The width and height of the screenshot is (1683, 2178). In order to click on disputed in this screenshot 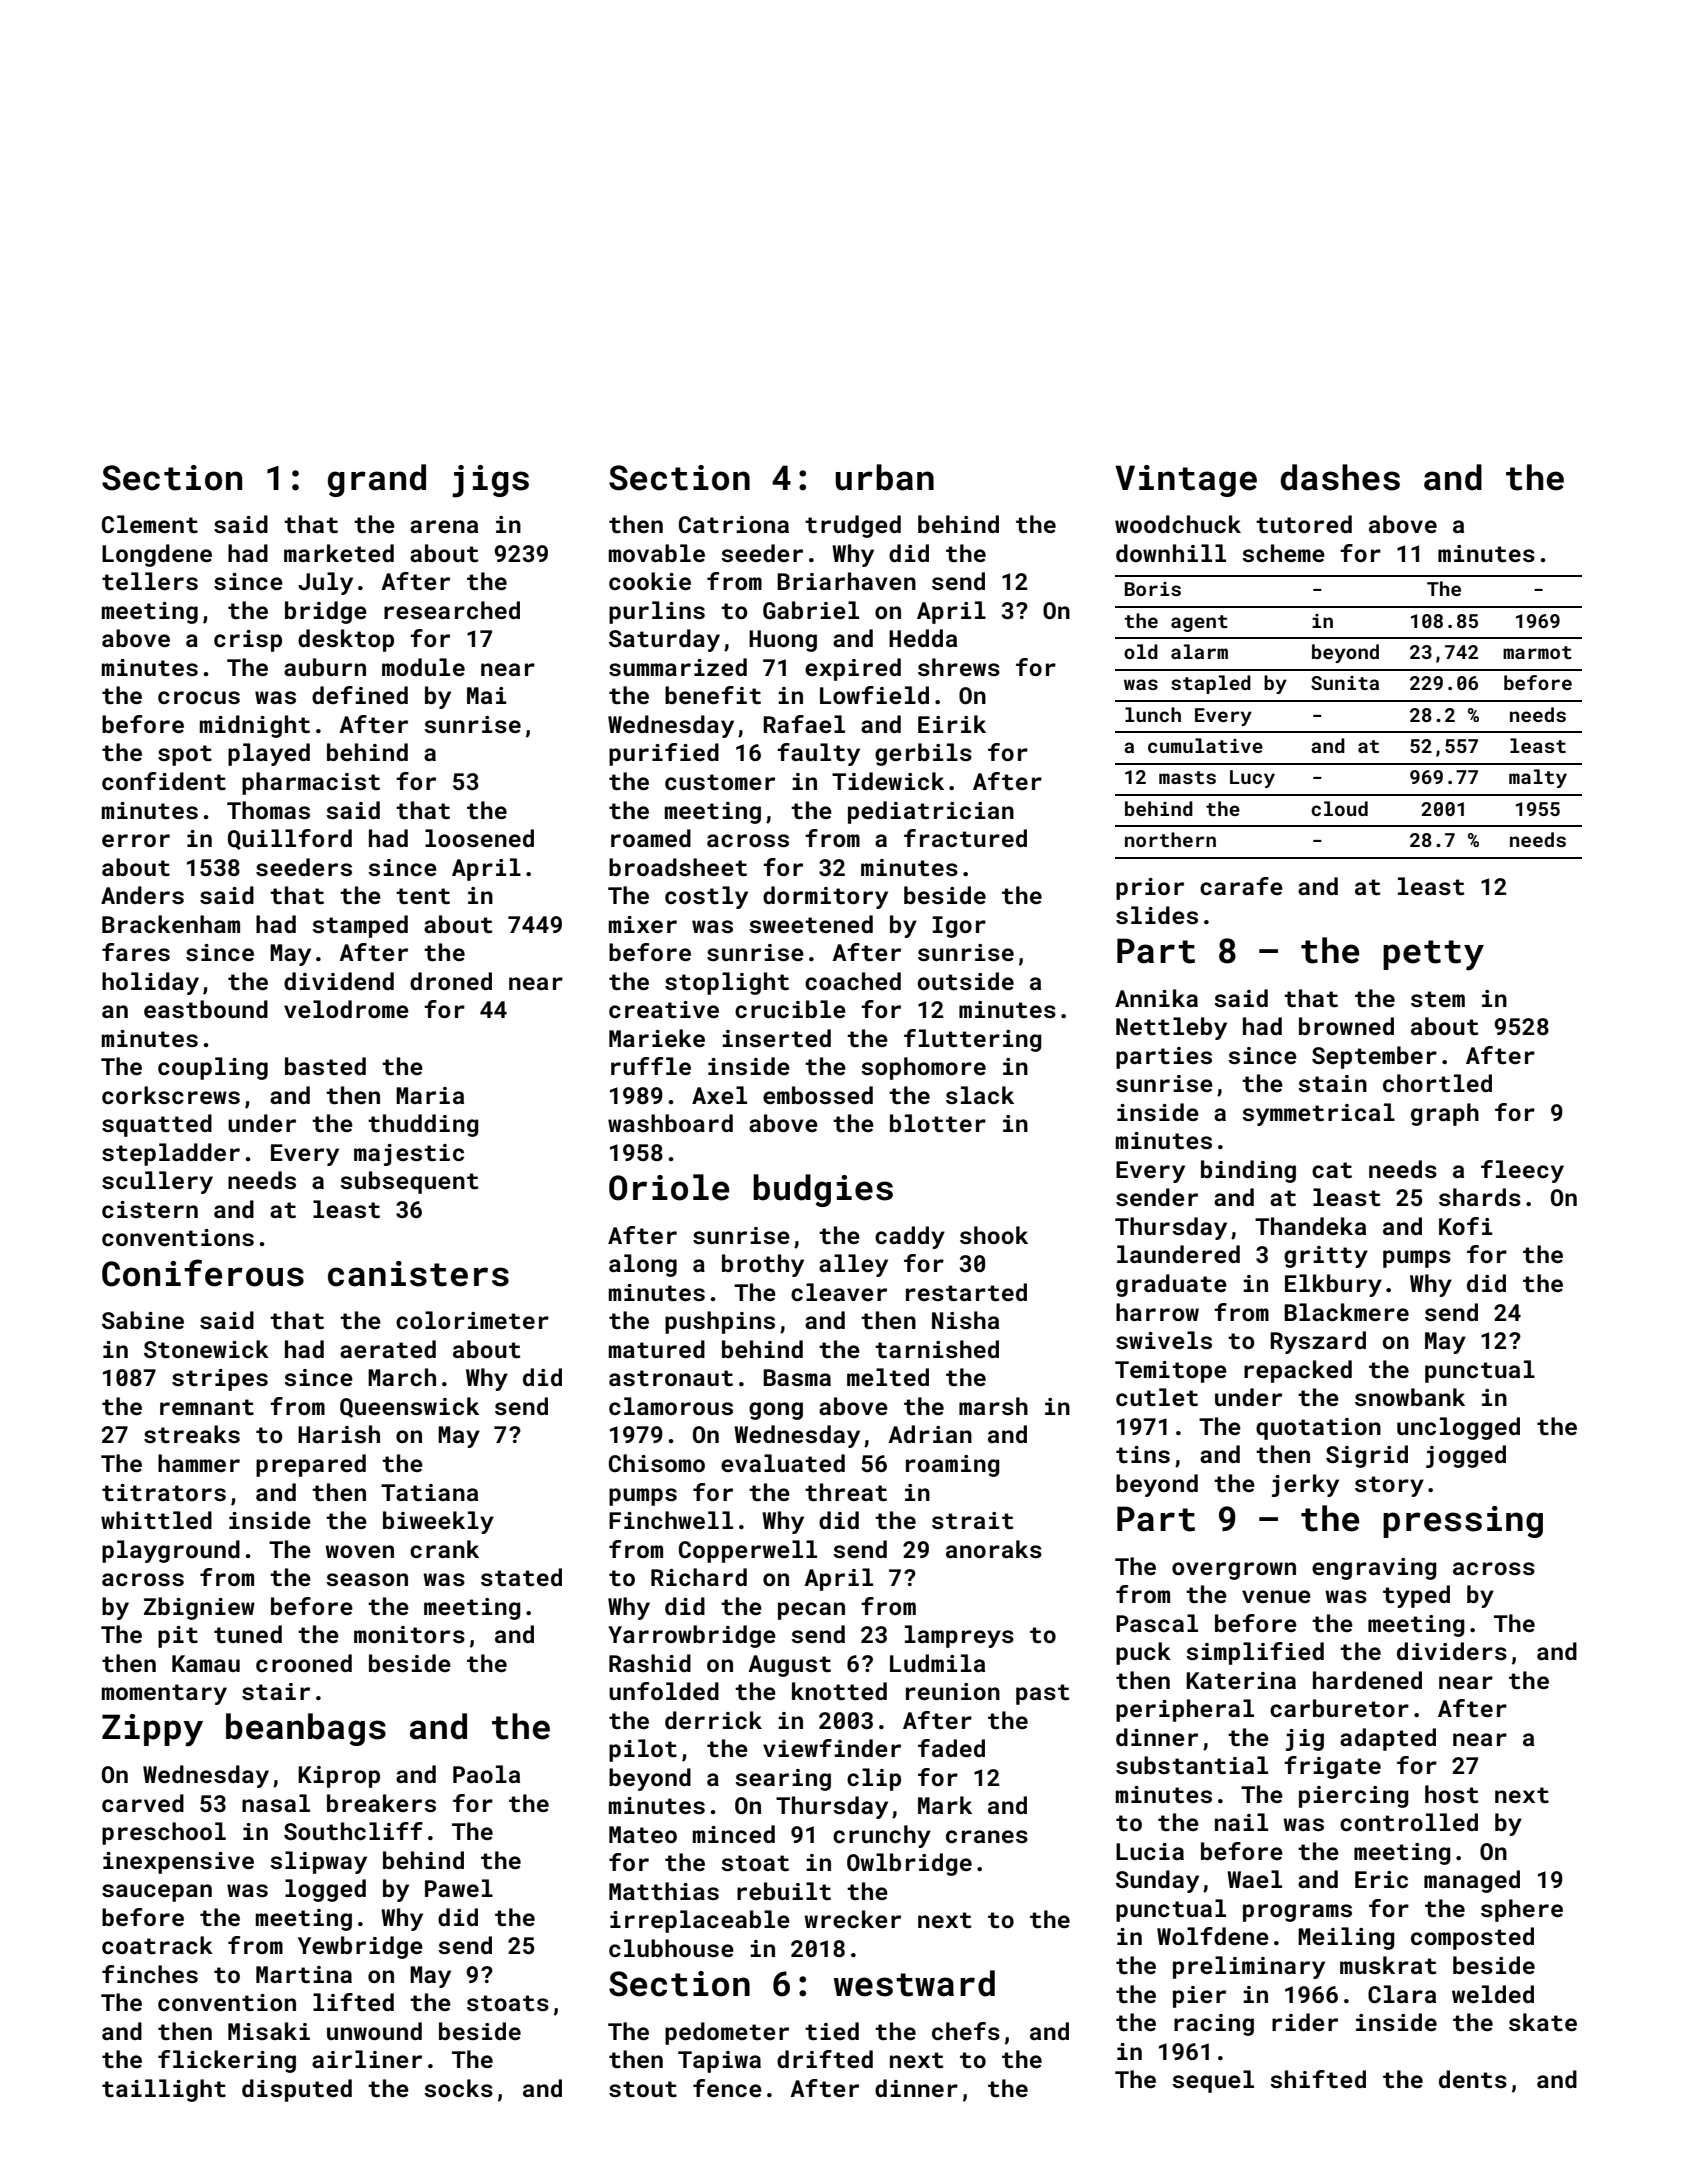, I will do `click(297, 2090)`.
